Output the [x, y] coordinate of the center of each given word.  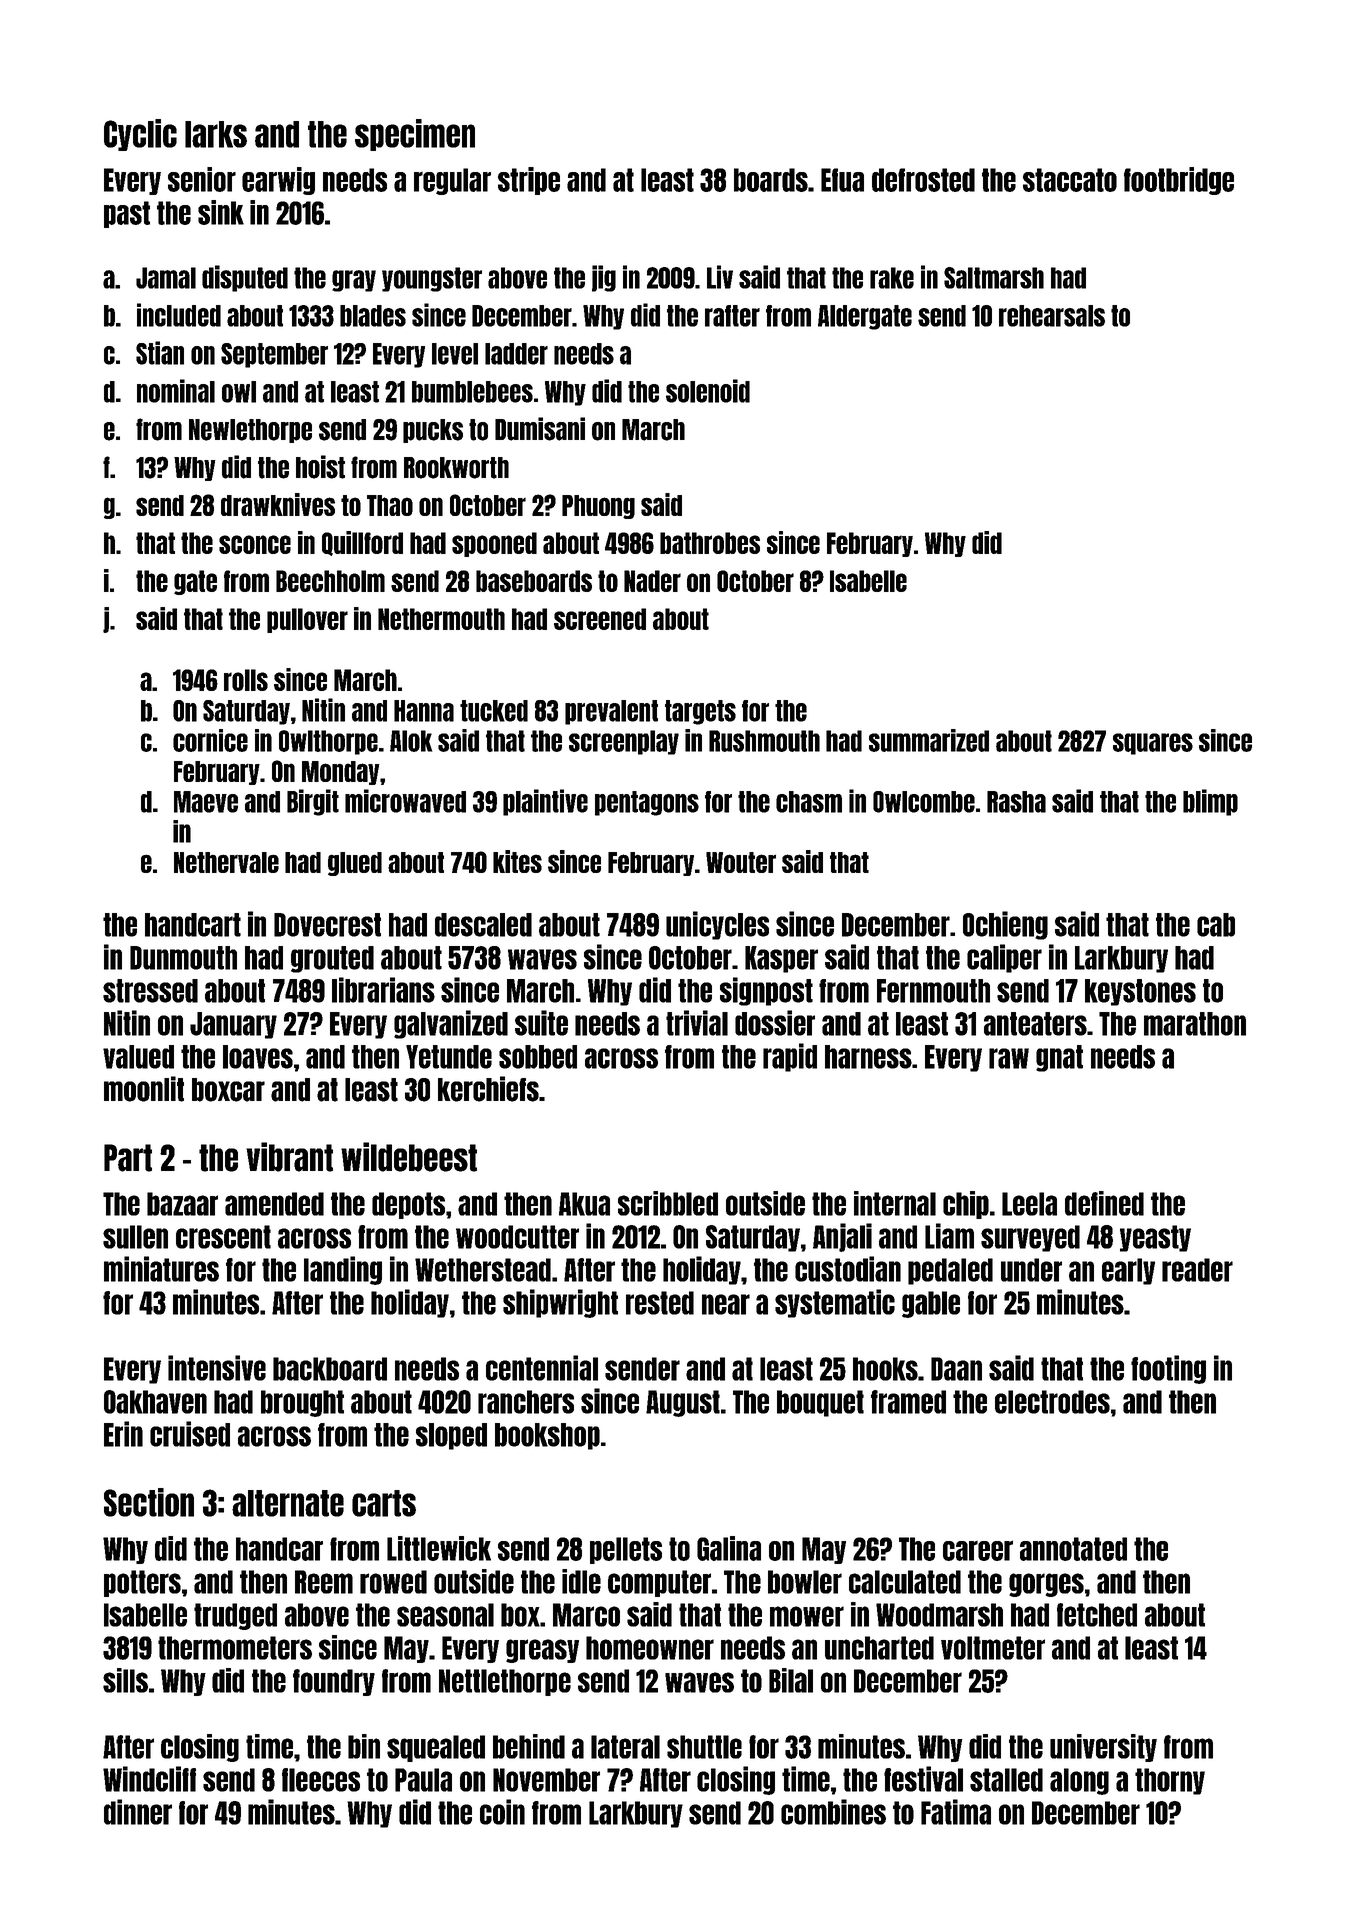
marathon [1195, 1024]
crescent [223, 1237]
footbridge [1179, 181]
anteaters [1035, 1024]
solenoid [708, 391]
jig [604, 278]
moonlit [144, 1089]
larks [216, 134]
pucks [433, 431]
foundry [334, 1682]
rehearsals [1052, 316]
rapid [790, 1057]
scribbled [668, 1203]
